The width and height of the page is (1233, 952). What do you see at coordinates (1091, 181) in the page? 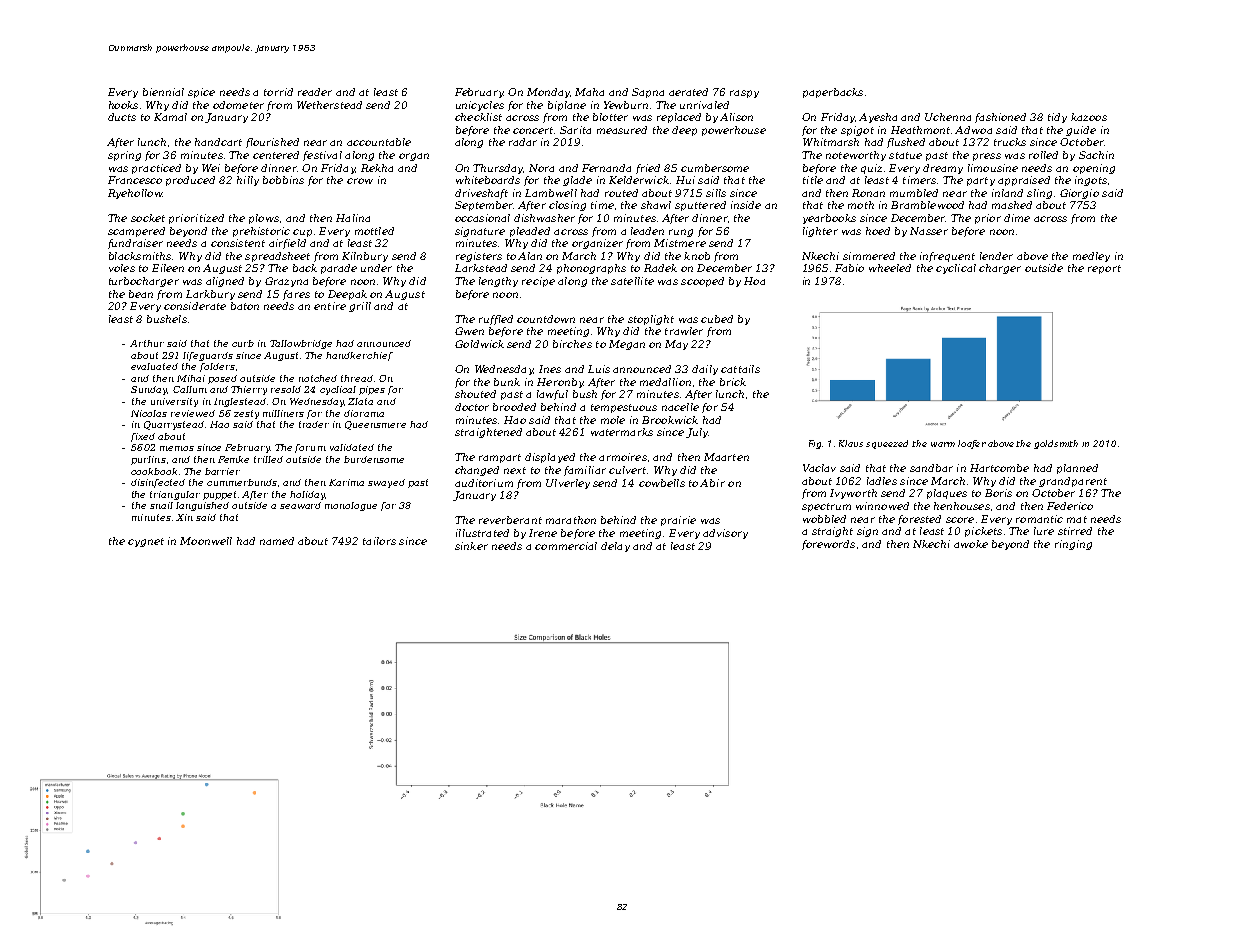
I see `ingots` at bounding box center [1091, 181].
